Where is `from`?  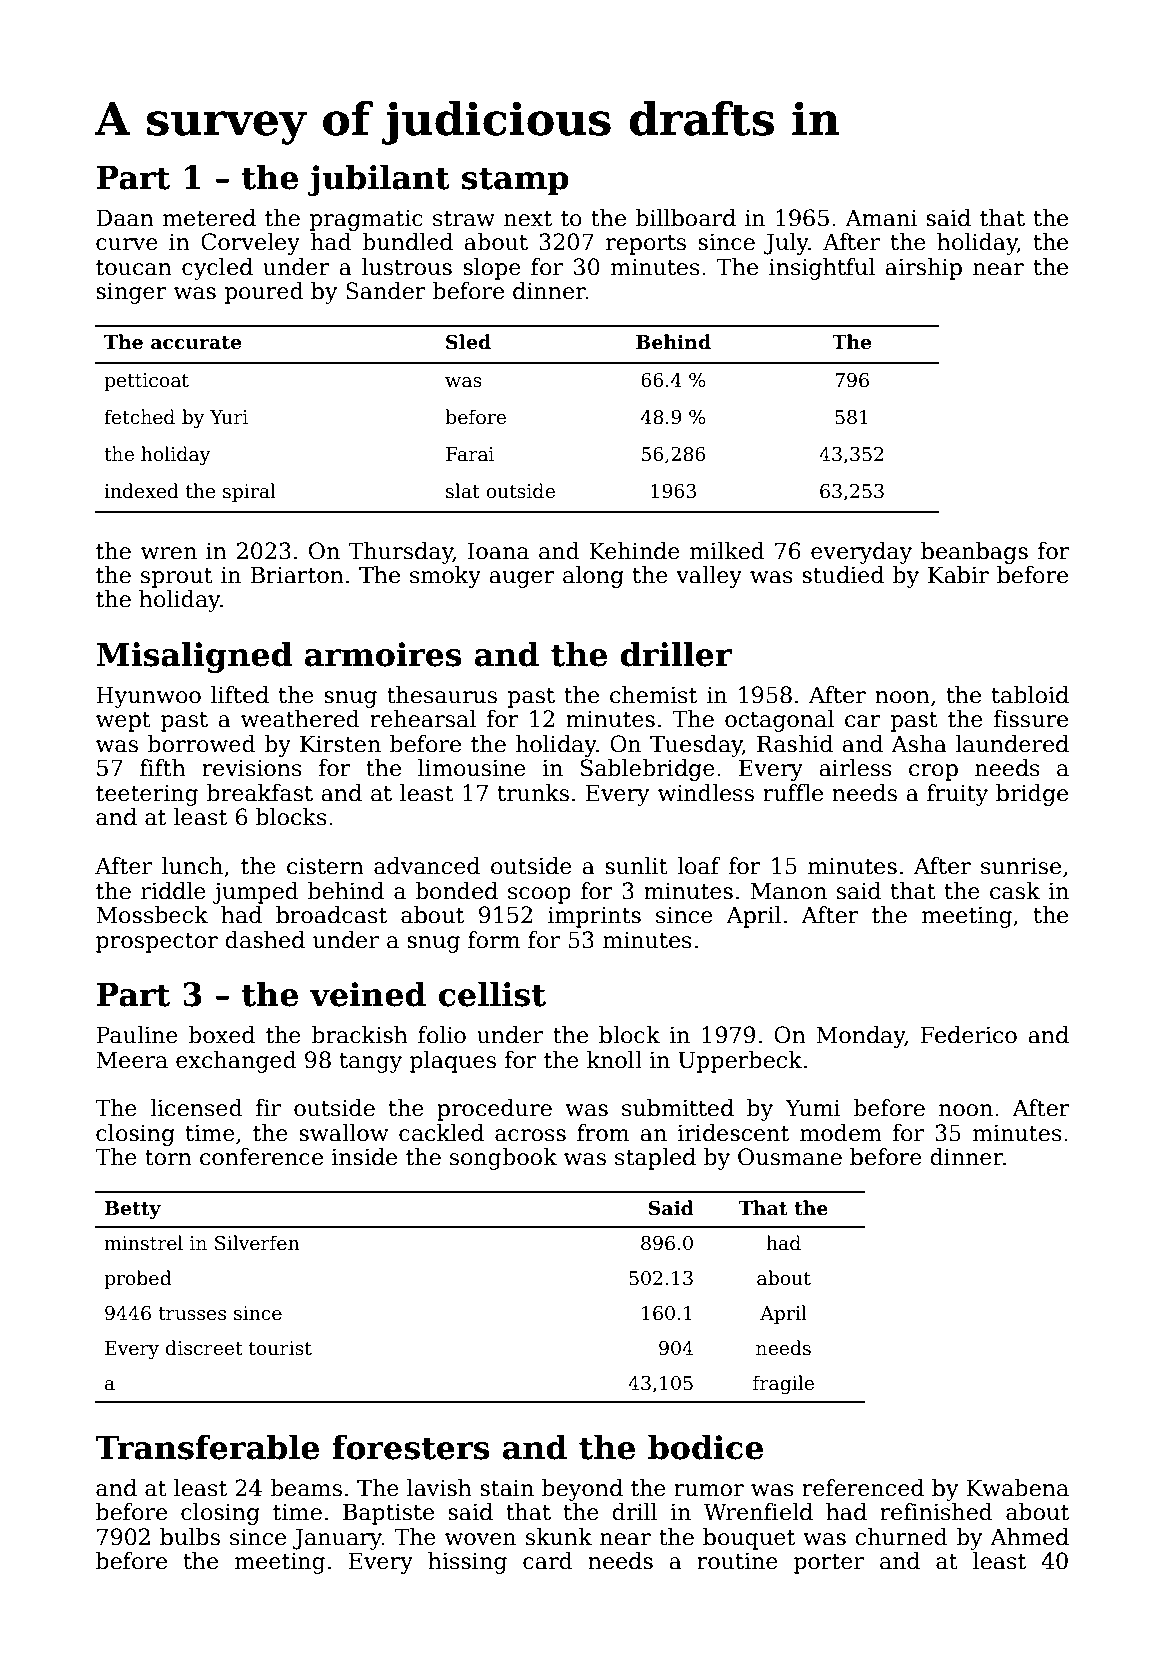
from is located at coordinates (603, 1133).
